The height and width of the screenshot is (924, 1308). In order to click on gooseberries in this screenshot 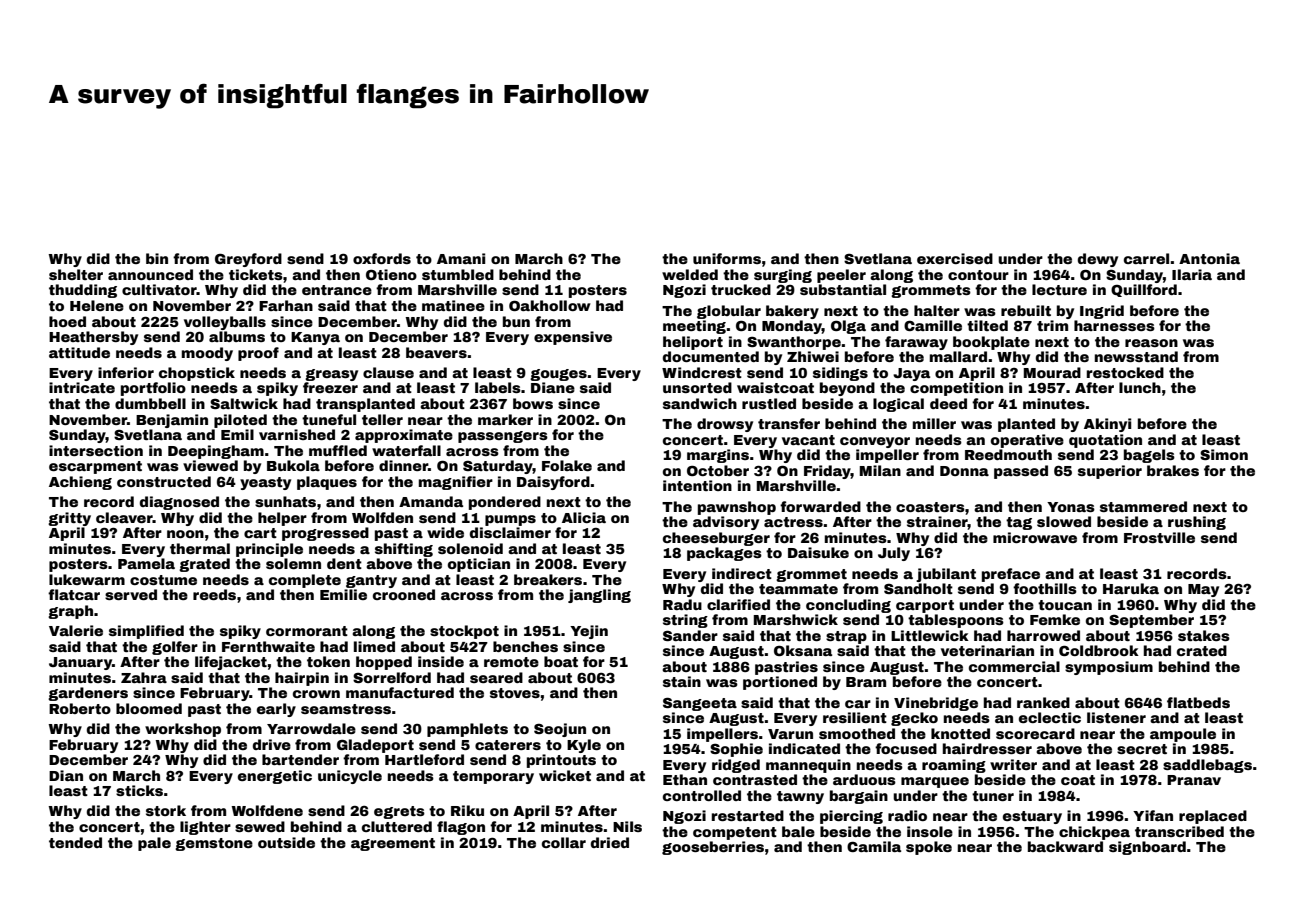, I will do `click(713, 848)`.
